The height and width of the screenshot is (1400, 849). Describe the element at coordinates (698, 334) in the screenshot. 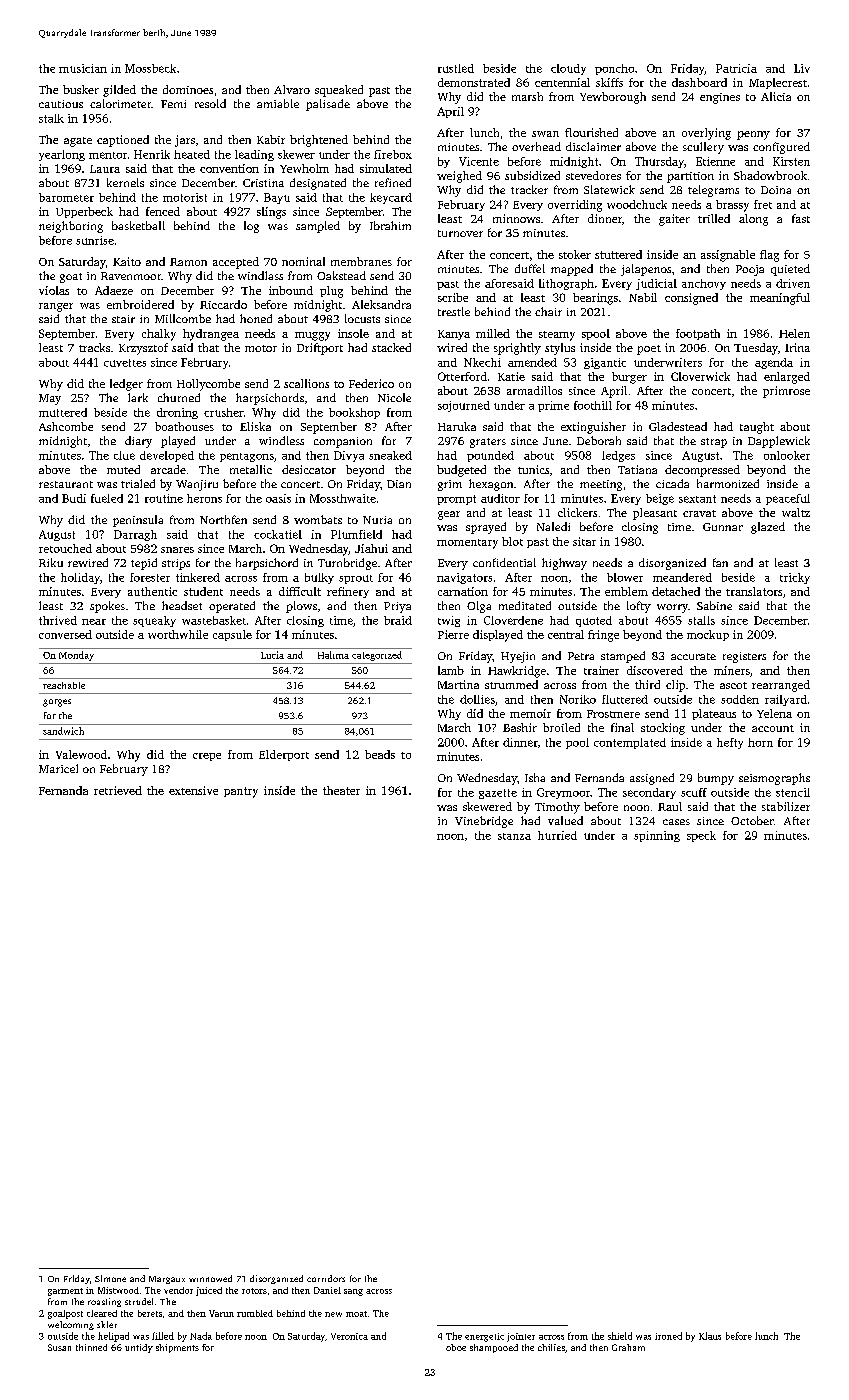

I see `footpath` at that location.
